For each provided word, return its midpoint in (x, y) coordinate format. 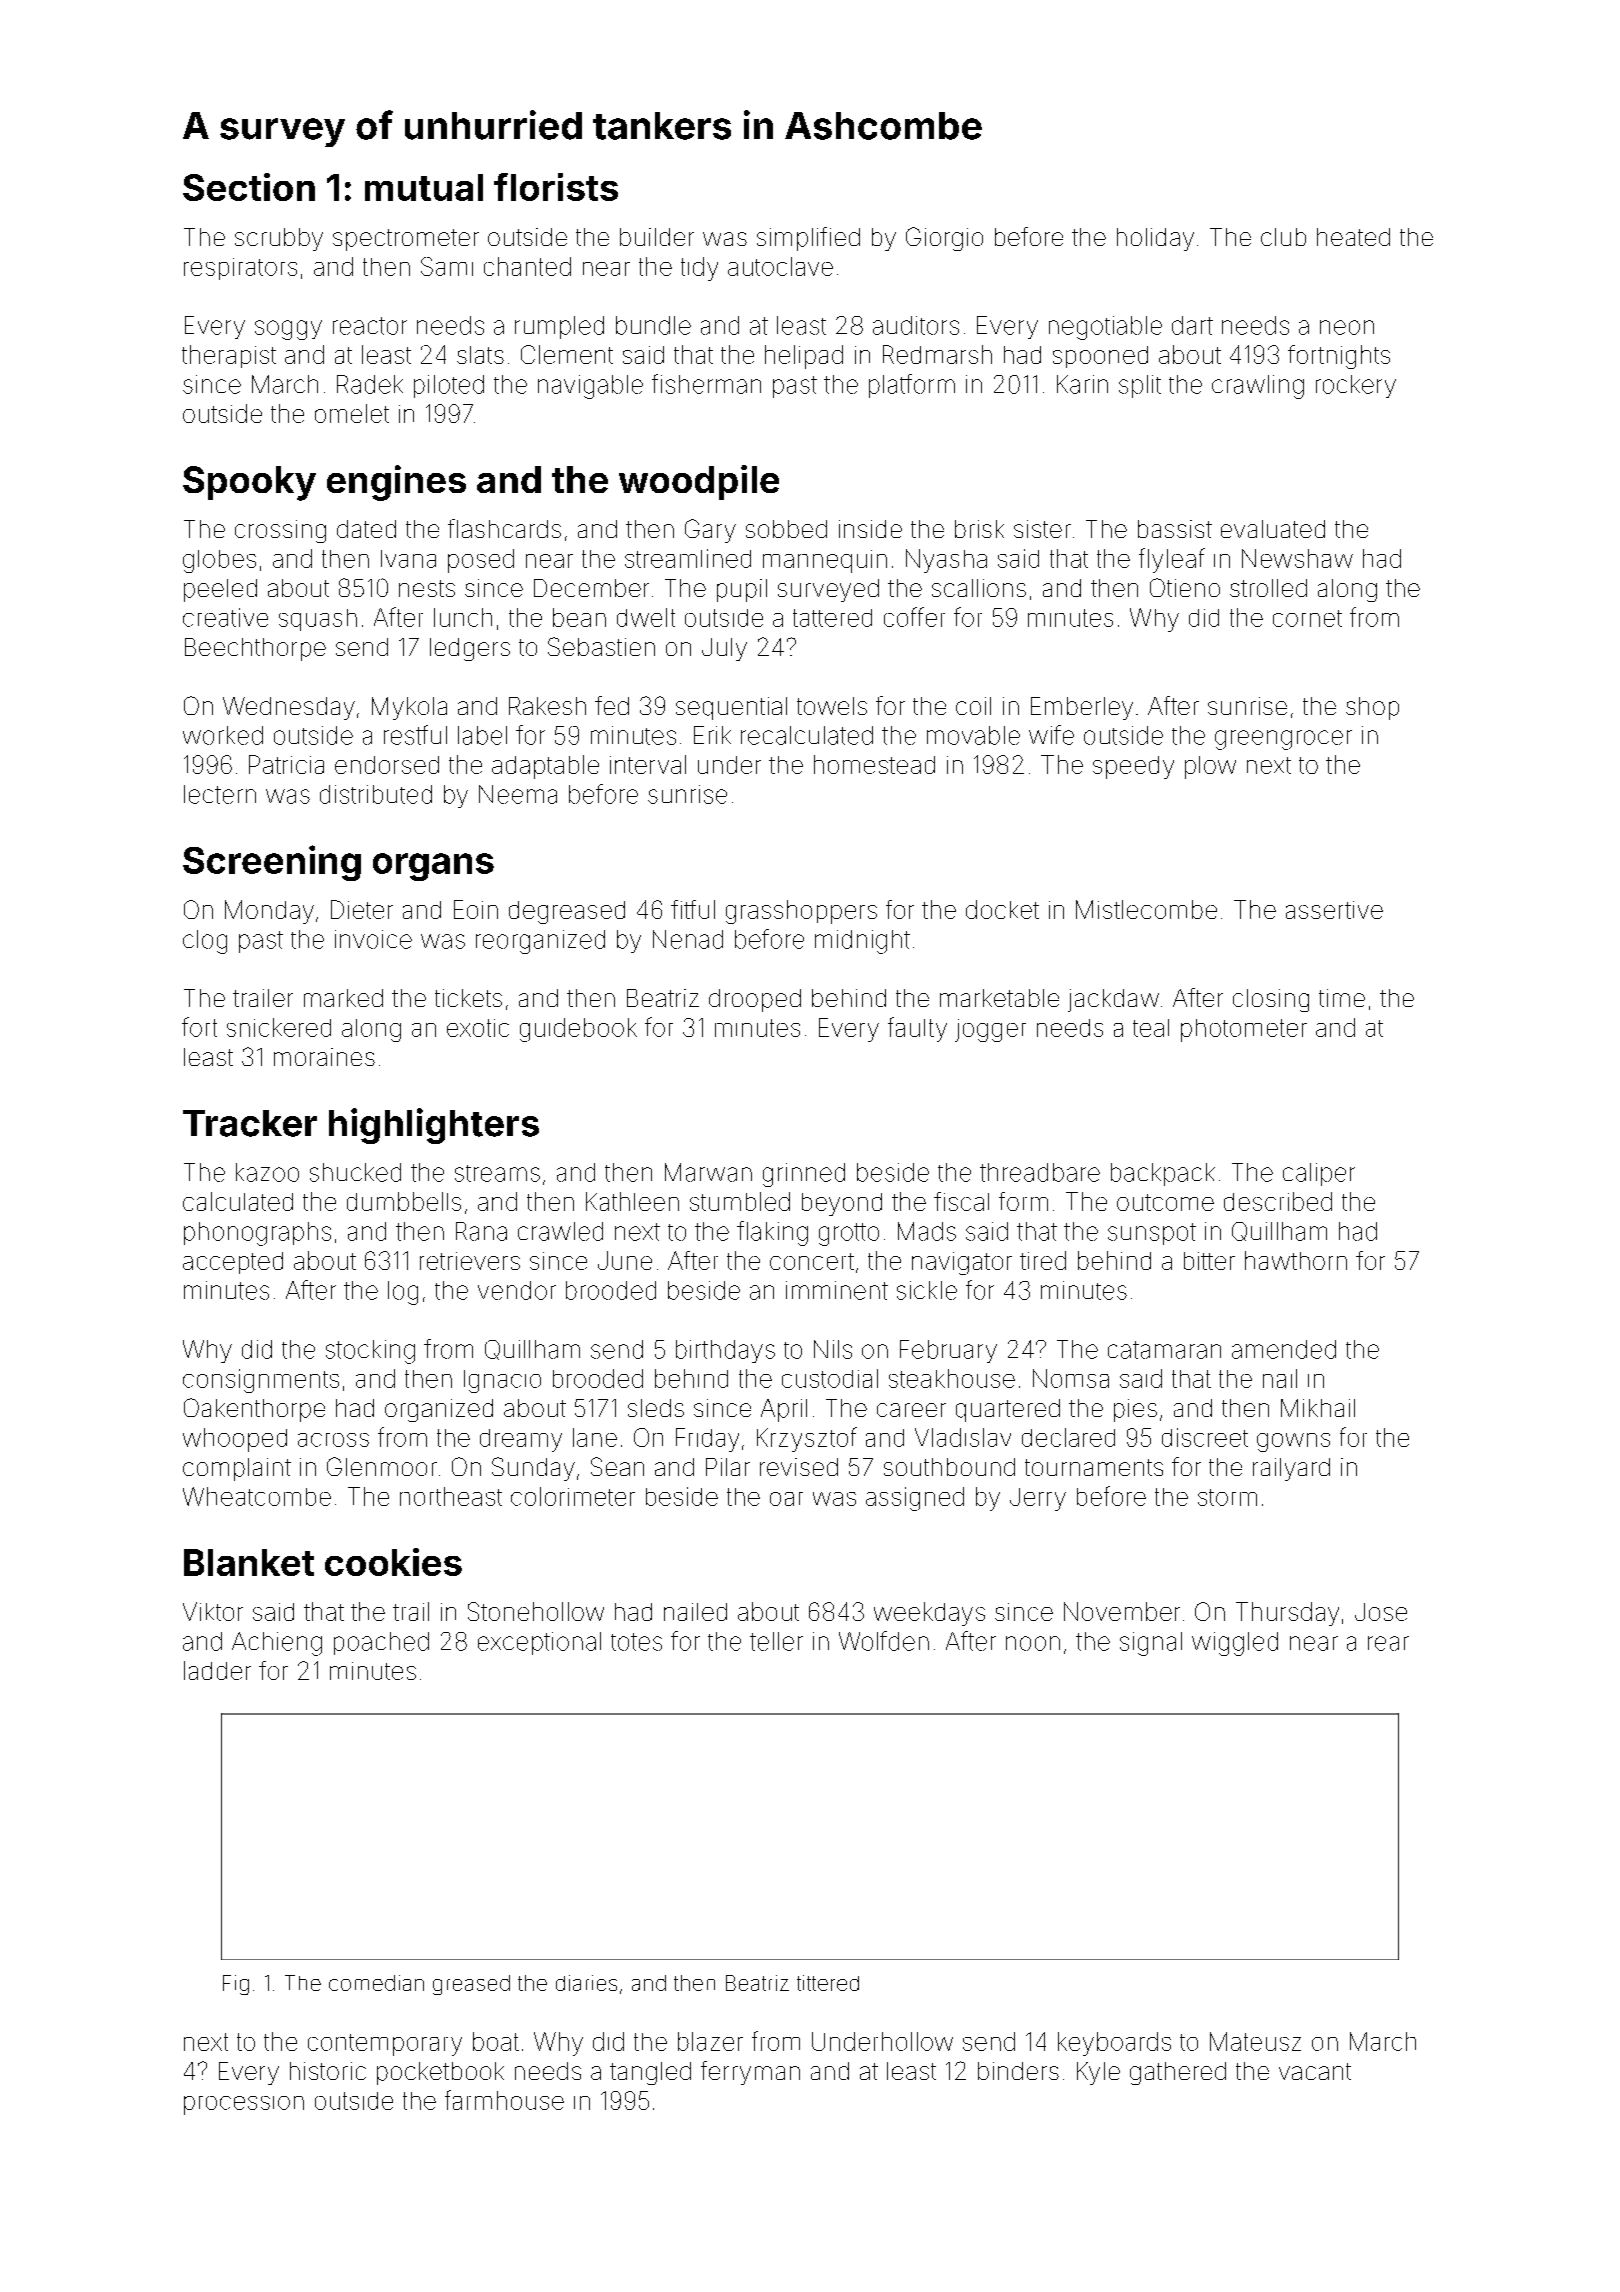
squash (318, 620)
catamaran (1164, 1350)
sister (1042, 529)
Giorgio (944, 239)
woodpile (699, 482)
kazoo (267, 1172)
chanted (527, 266)
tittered (828, 1983)
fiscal (961, 1201)
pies (1135, 1410)
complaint (237, 1469)
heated (1353, 237)
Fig (236, 1985)
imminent (837, 1290)
